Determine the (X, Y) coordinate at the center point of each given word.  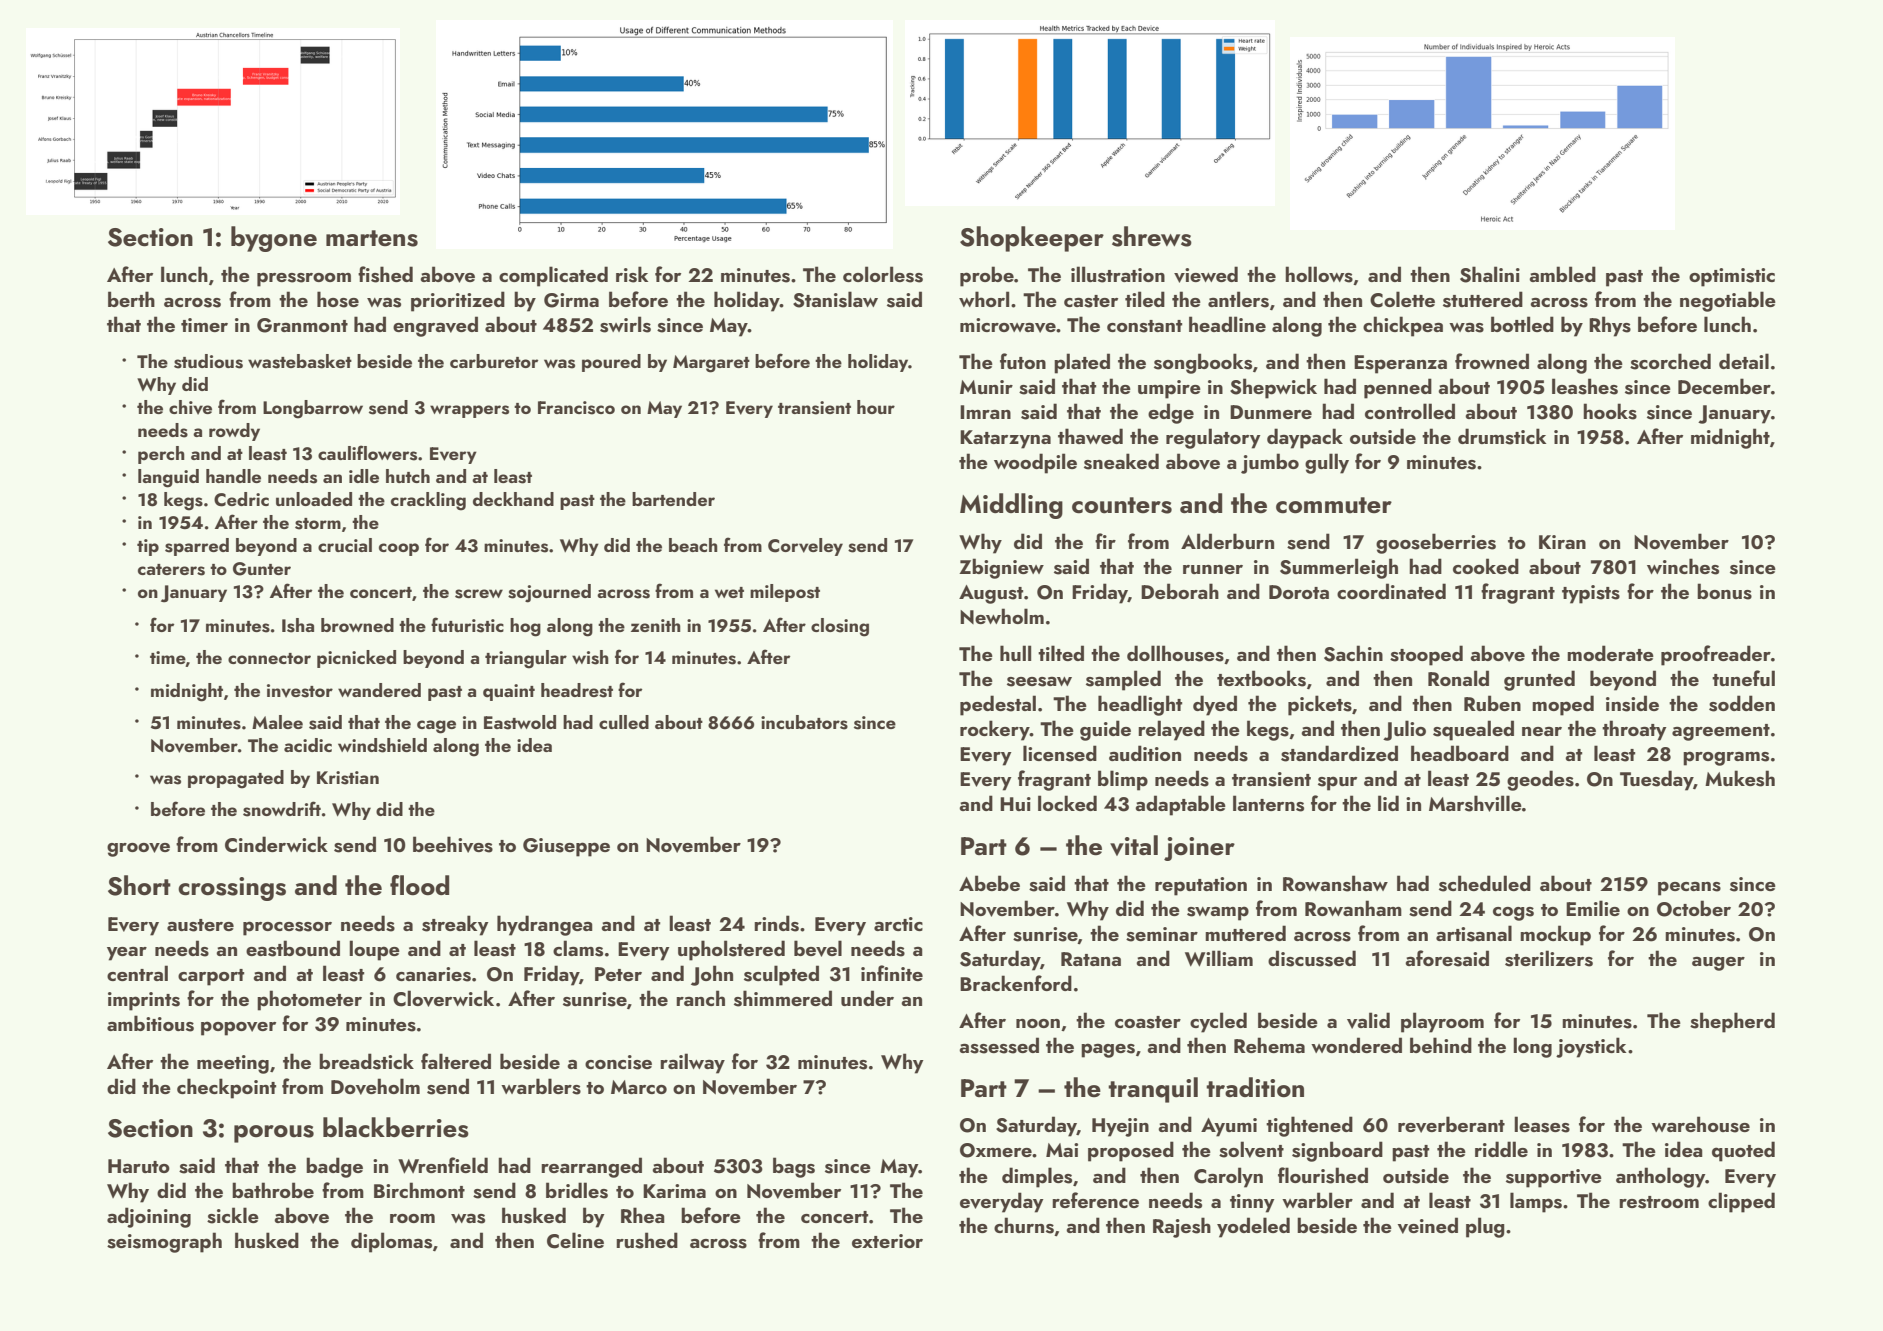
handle (233, 476)
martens (372, 238)
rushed (647, 1240)
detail (1744, 361)
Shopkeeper (1032, 239)
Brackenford (1016, 983)
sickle (233, 1215)
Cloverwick (443, 998)
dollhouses (1175, 653)
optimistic (1732, 277)
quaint (509, 692)
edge (1171, 413)
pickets (1320, 705)
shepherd (1732, 1022)
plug (1485, 1227)
